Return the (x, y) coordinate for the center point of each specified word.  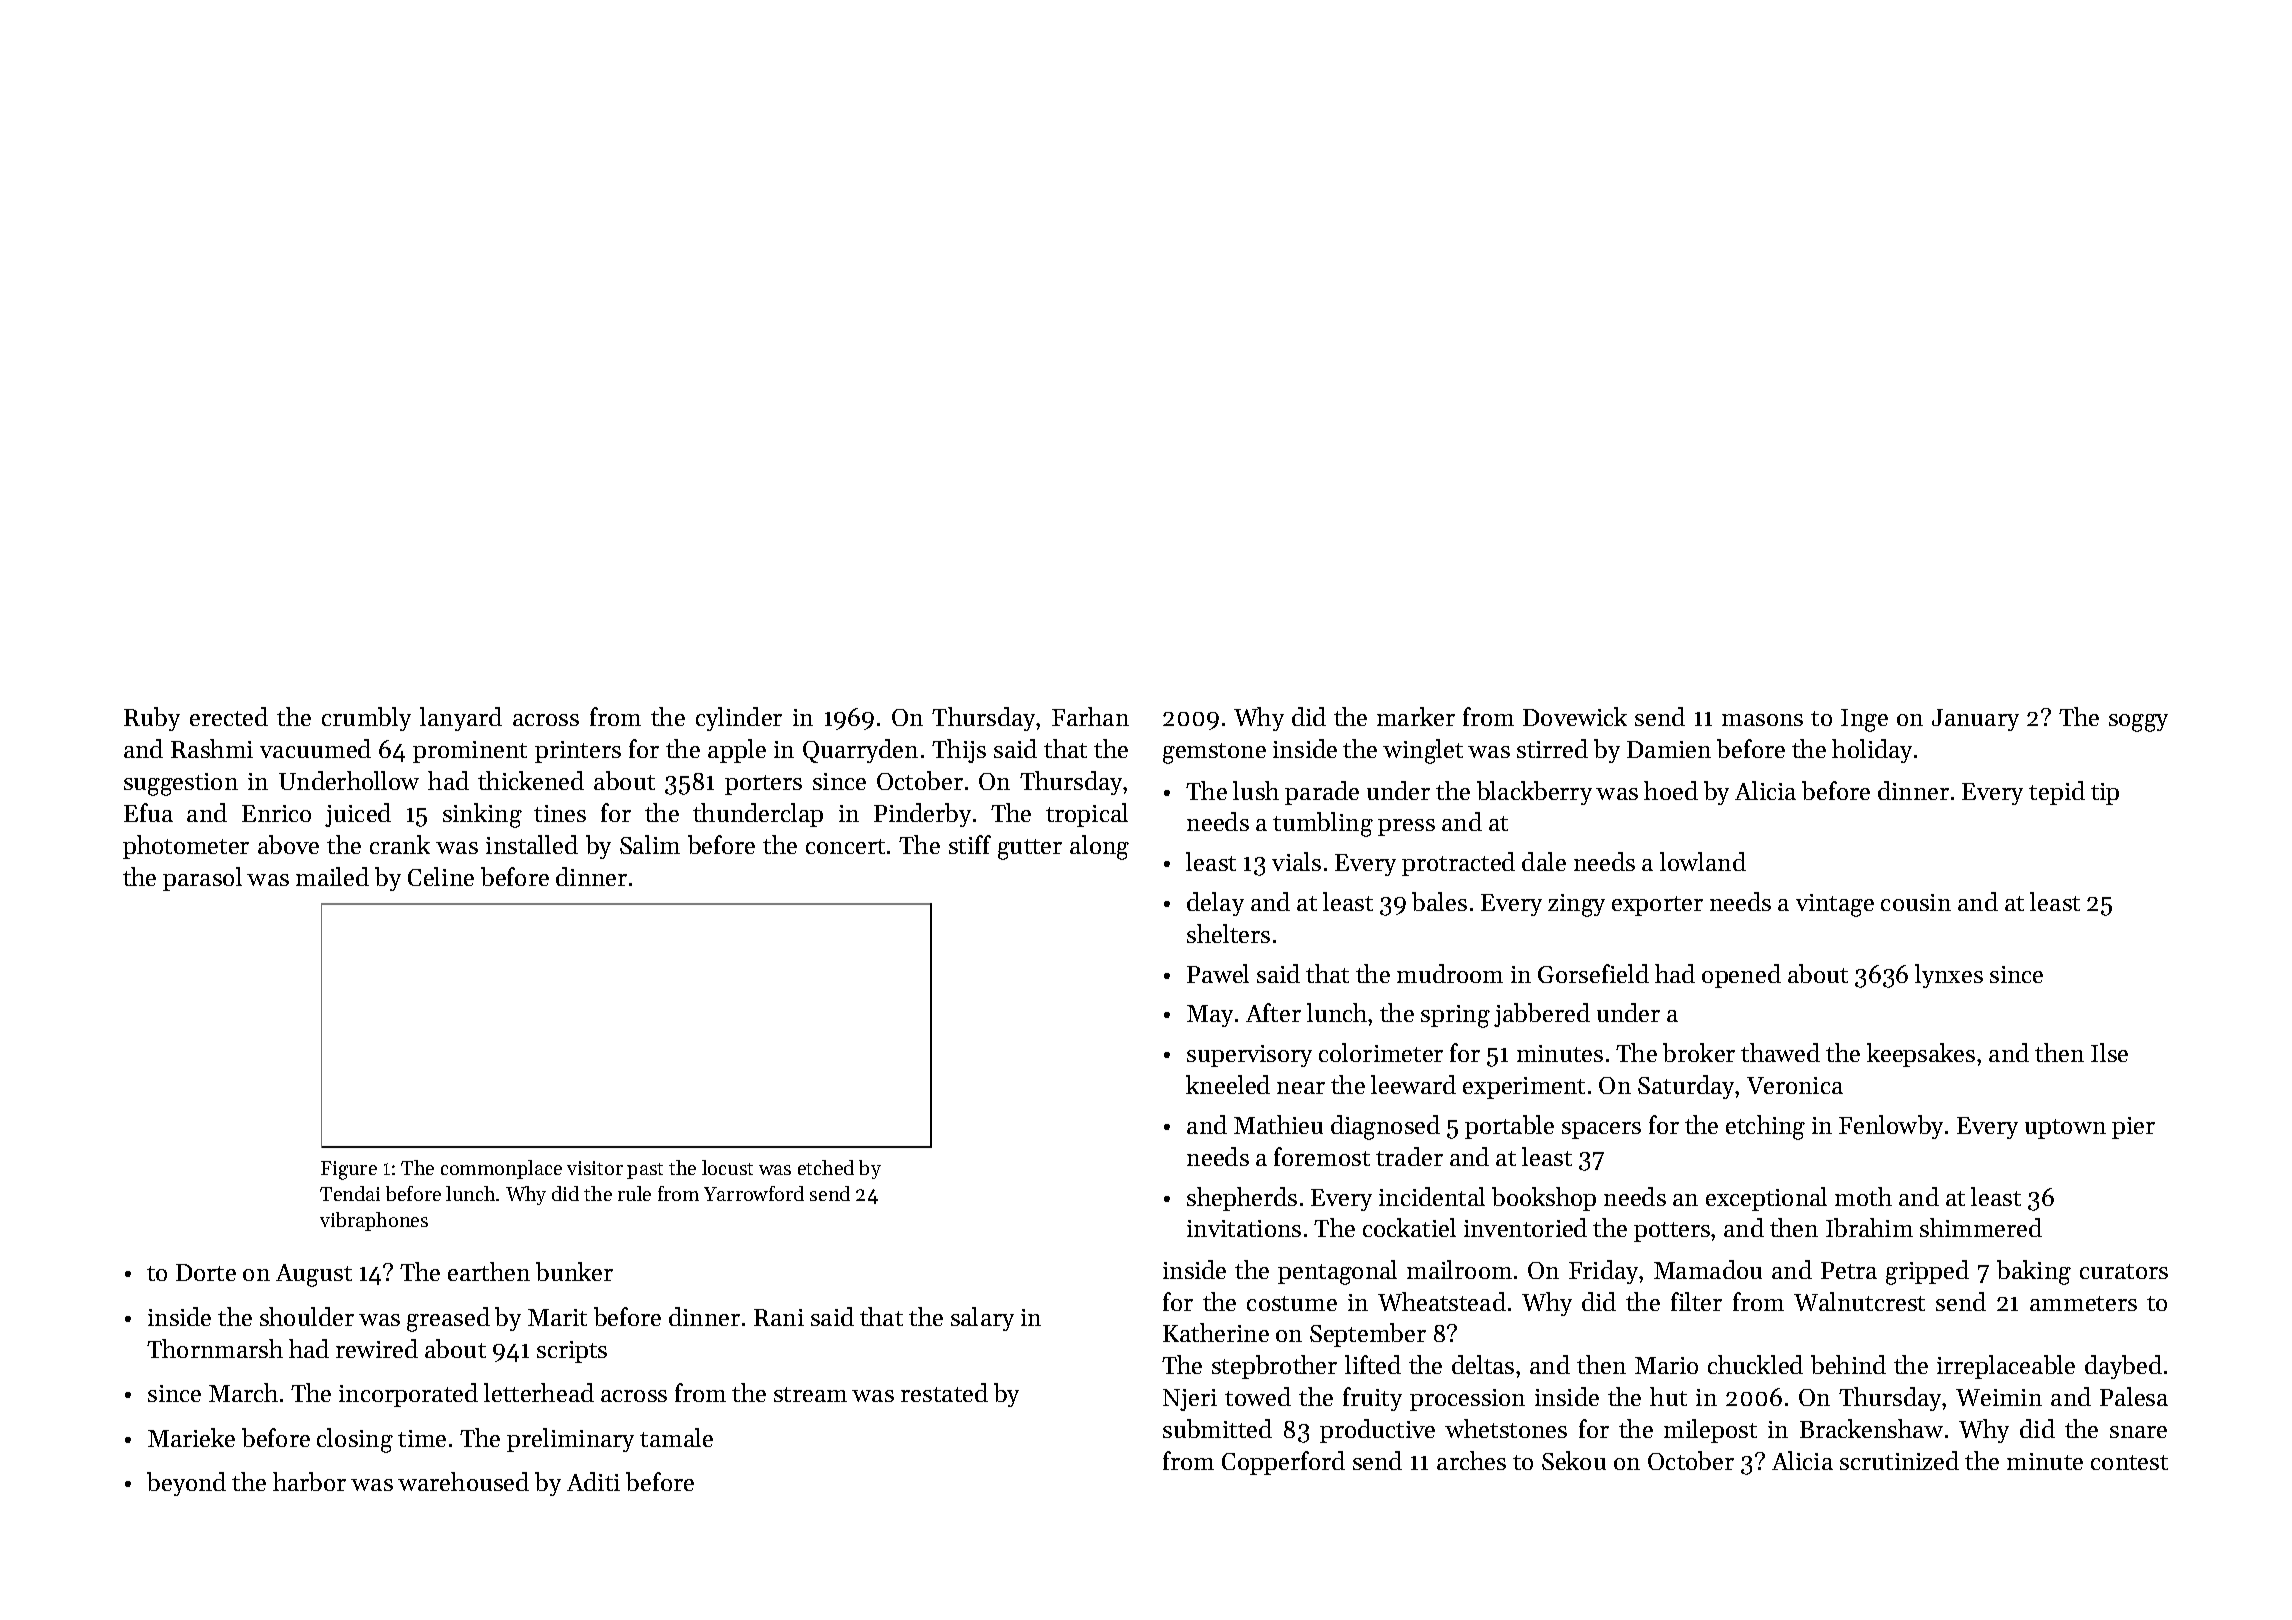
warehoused (463, 1481)
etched (826, 1167)
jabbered (1542, 1015)
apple (737, 751)
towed (1258, 1396)
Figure (349, 1170)
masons (1762, 720)
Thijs (959, 751)
